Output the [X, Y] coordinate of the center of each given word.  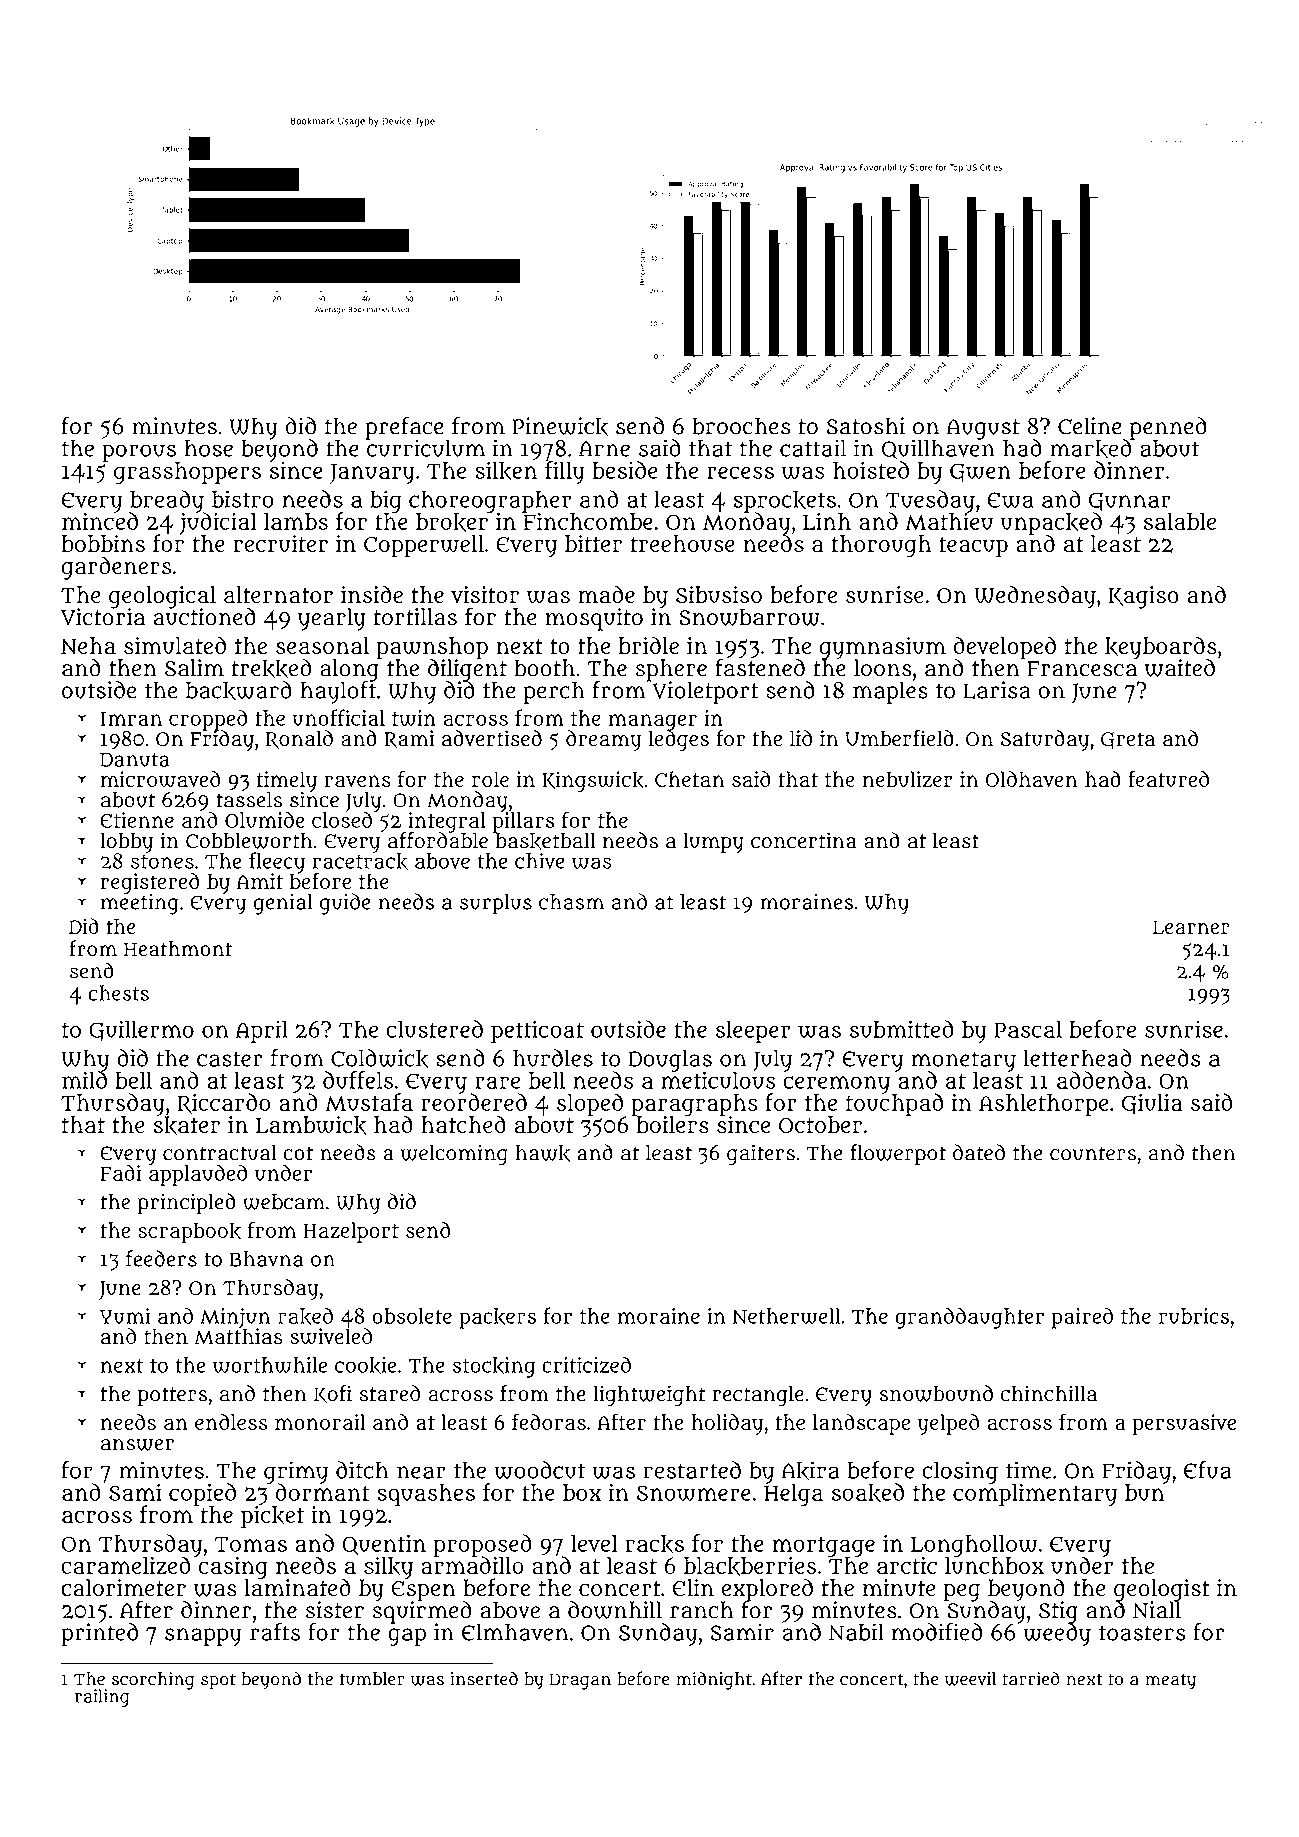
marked [1092, 449]
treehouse [683, 543]
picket [272, 1517]
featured [1168, 778]
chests [118, 993]
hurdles [553, 1058]
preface [404, 427]
